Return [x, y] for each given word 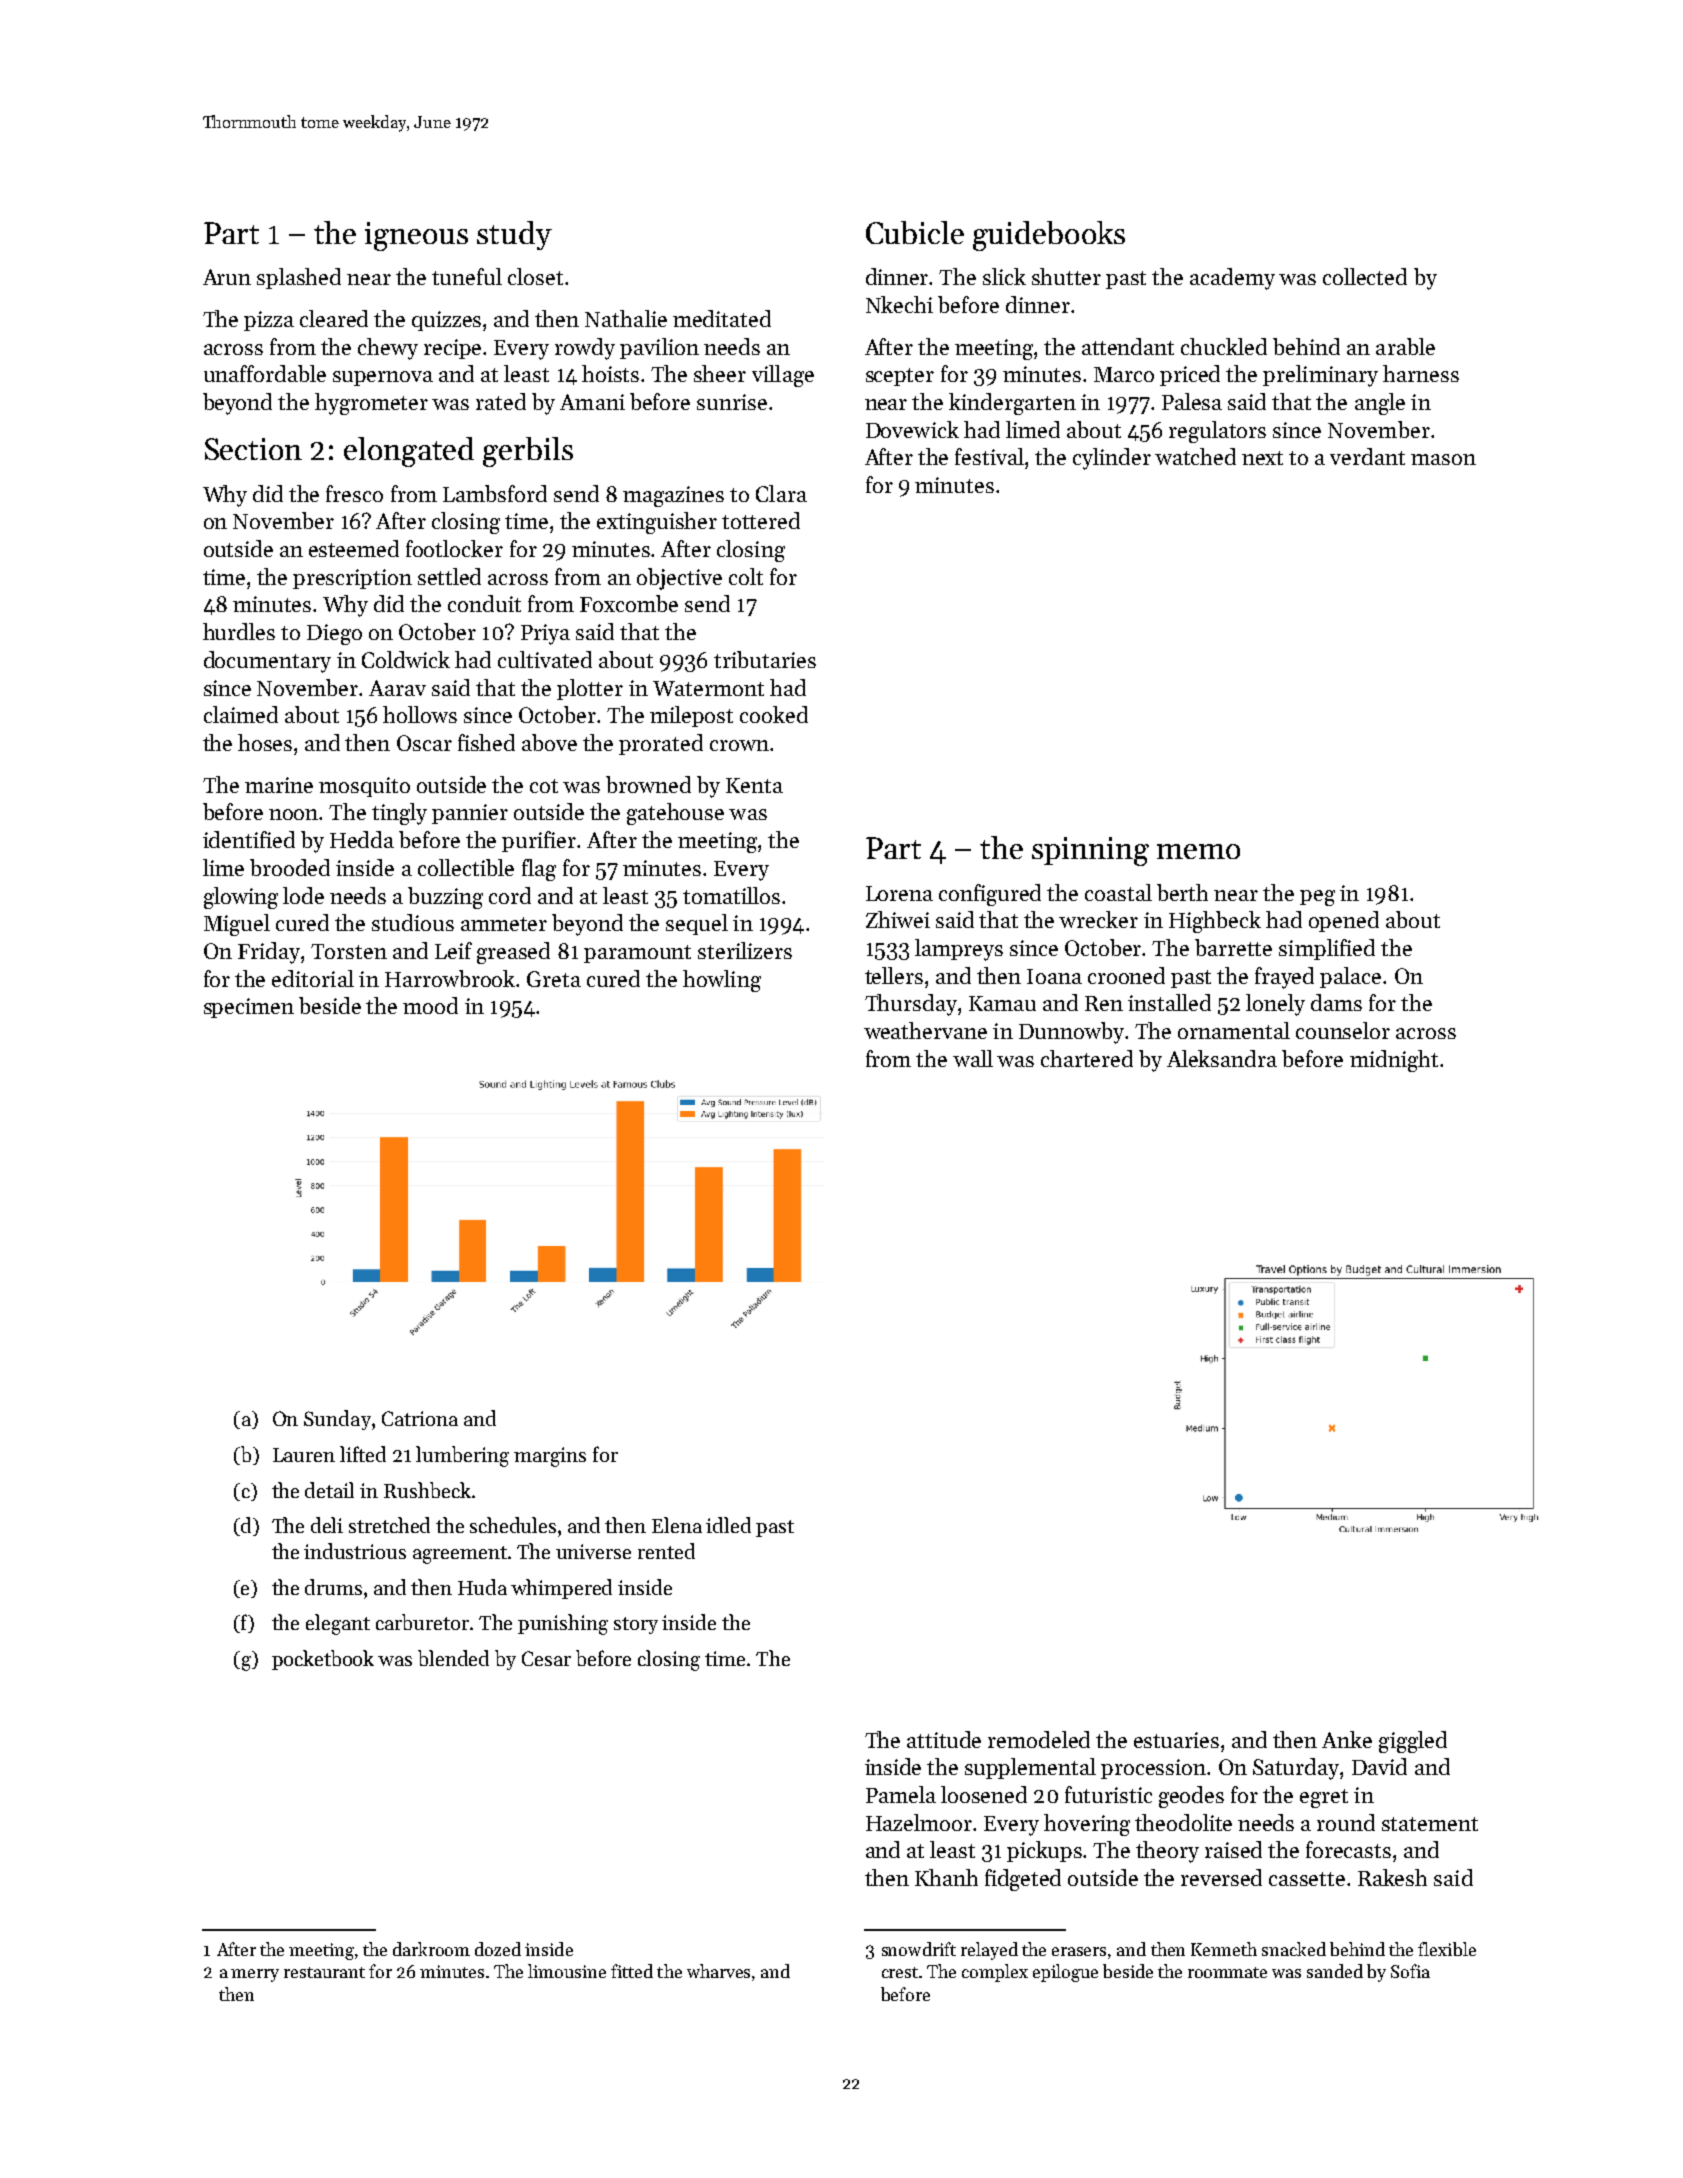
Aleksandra [1222, 1058]
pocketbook [323, 1660]
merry [255, 1975]
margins [550, 1457]
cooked [774, 714]
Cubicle [915, 232]
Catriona [420, 1418]
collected [1365, 276]
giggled [1413, 1742]
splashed [299, 278]
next [1262, 458]
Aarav [397, 688]
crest [900, 1972]
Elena [677, 1525]
